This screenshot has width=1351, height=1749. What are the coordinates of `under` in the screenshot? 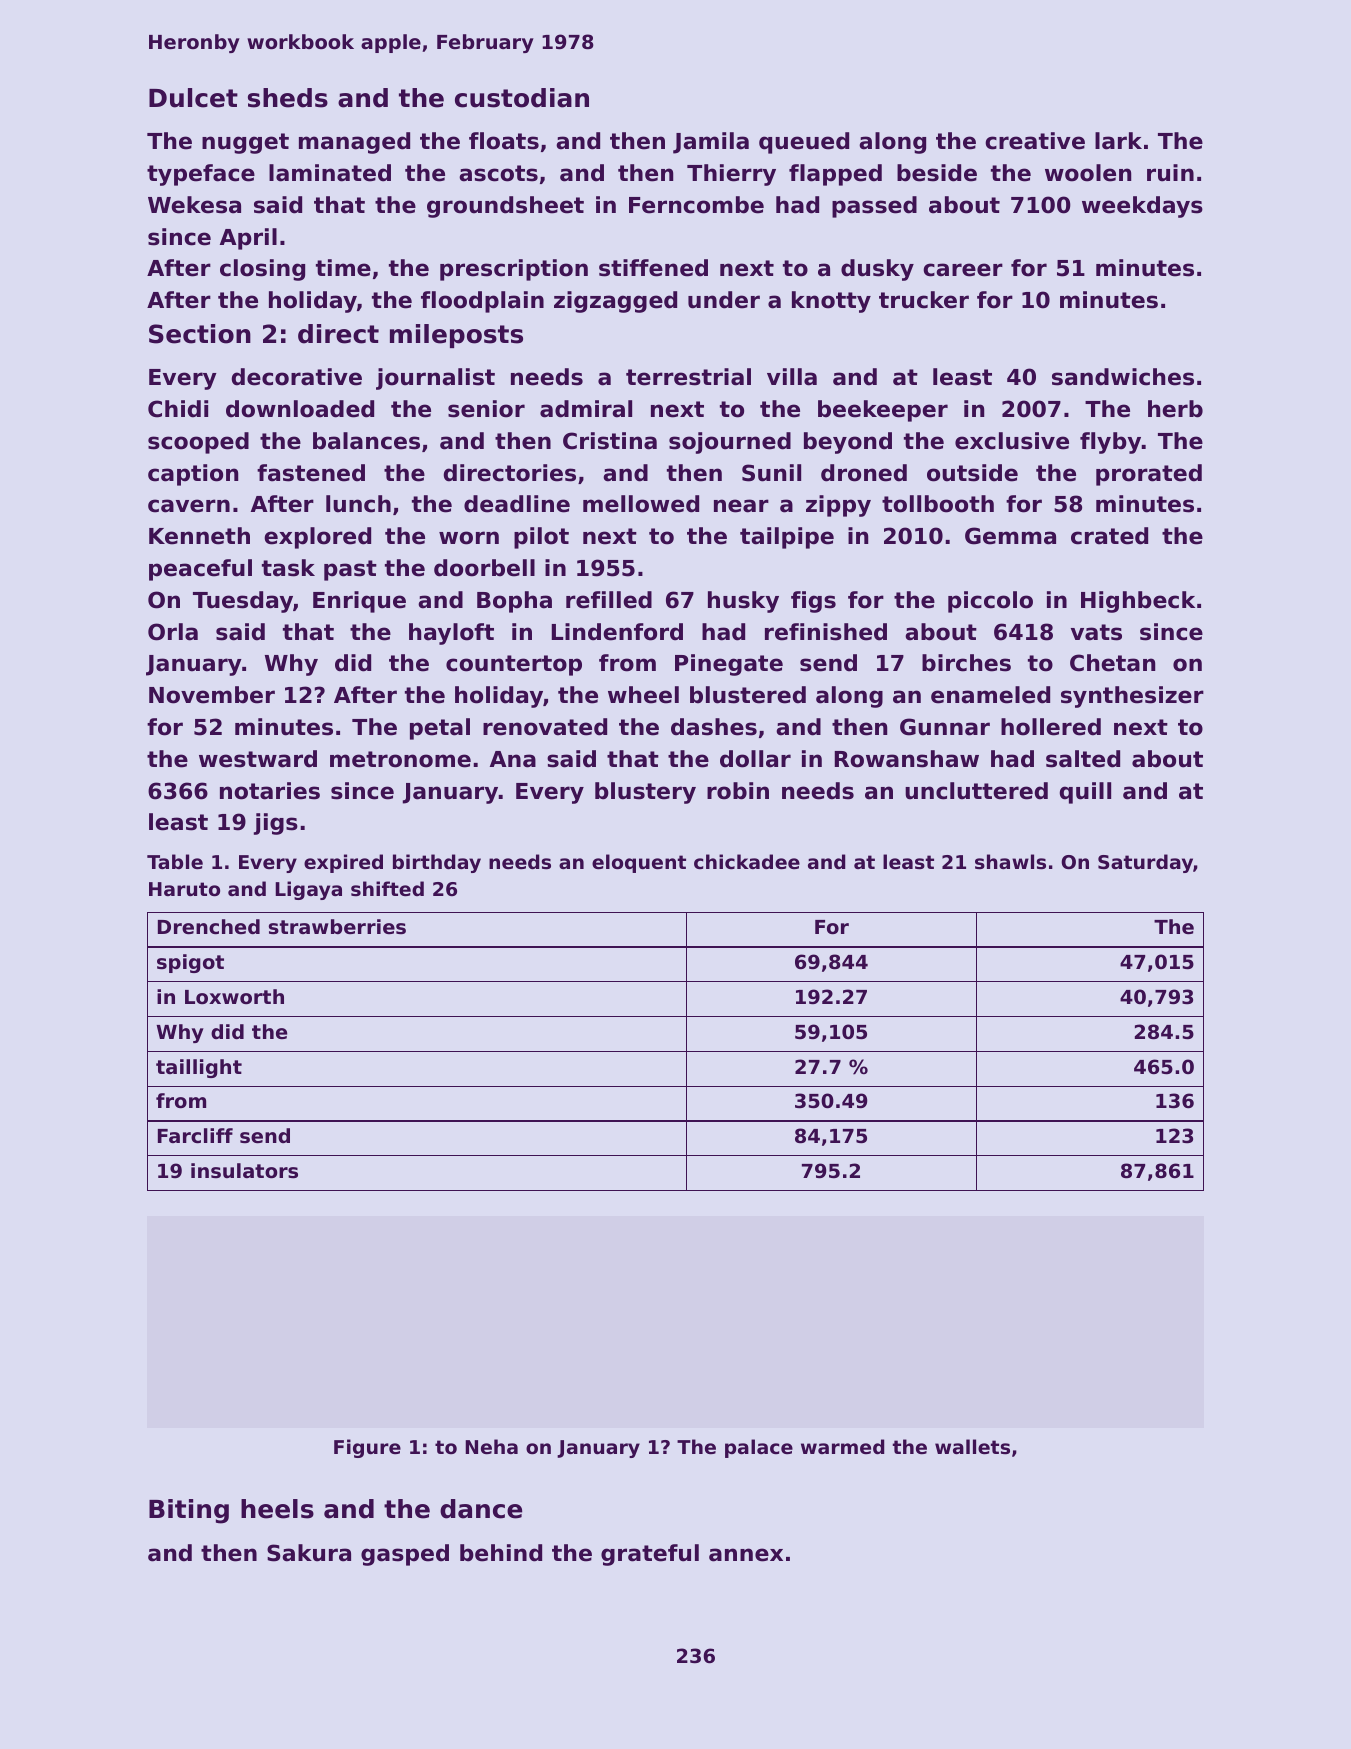 It's located at (724, 300).
